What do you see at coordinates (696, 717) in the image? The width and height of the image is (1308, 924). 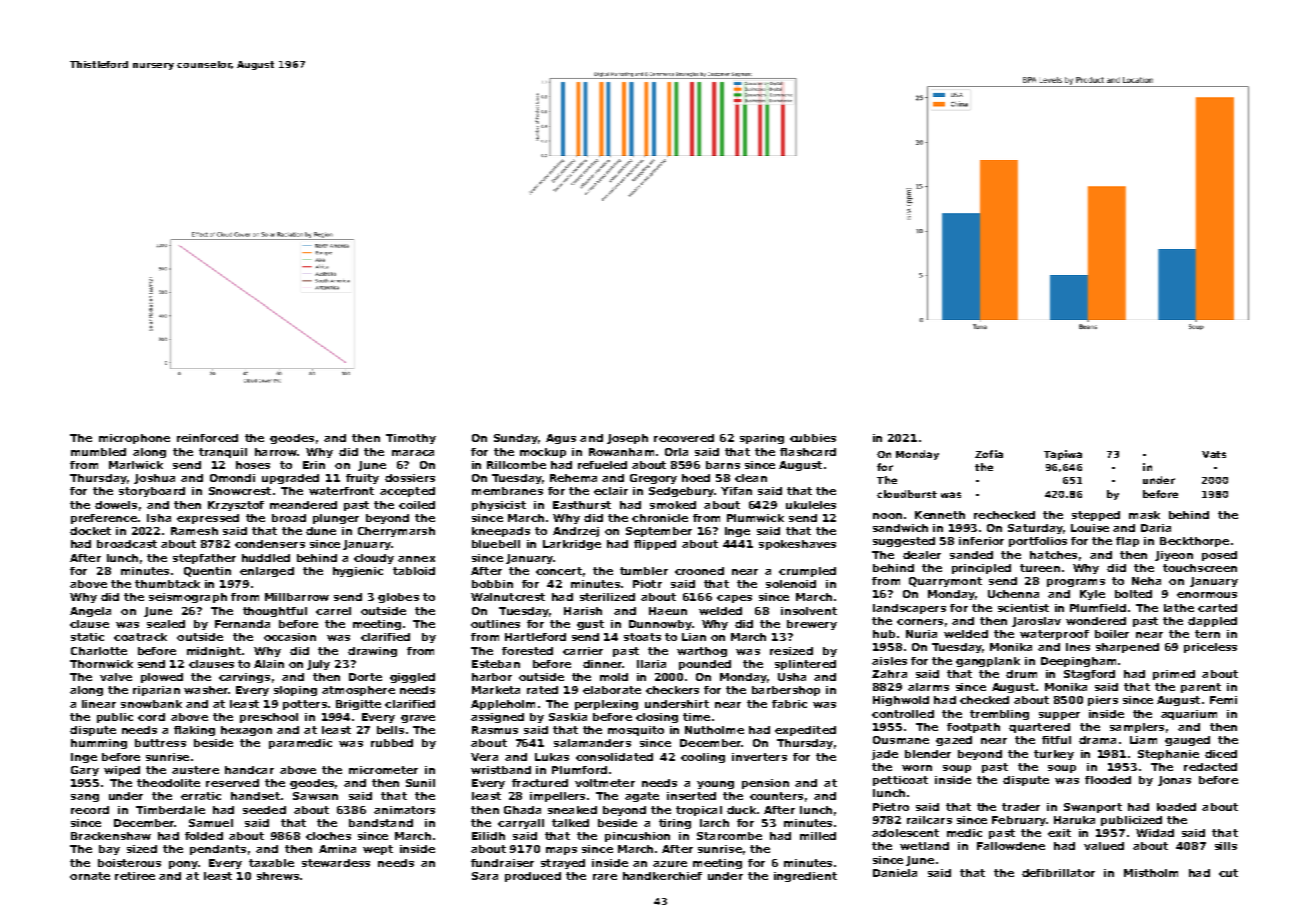 I see `time` at bounding box center [696, 717].
